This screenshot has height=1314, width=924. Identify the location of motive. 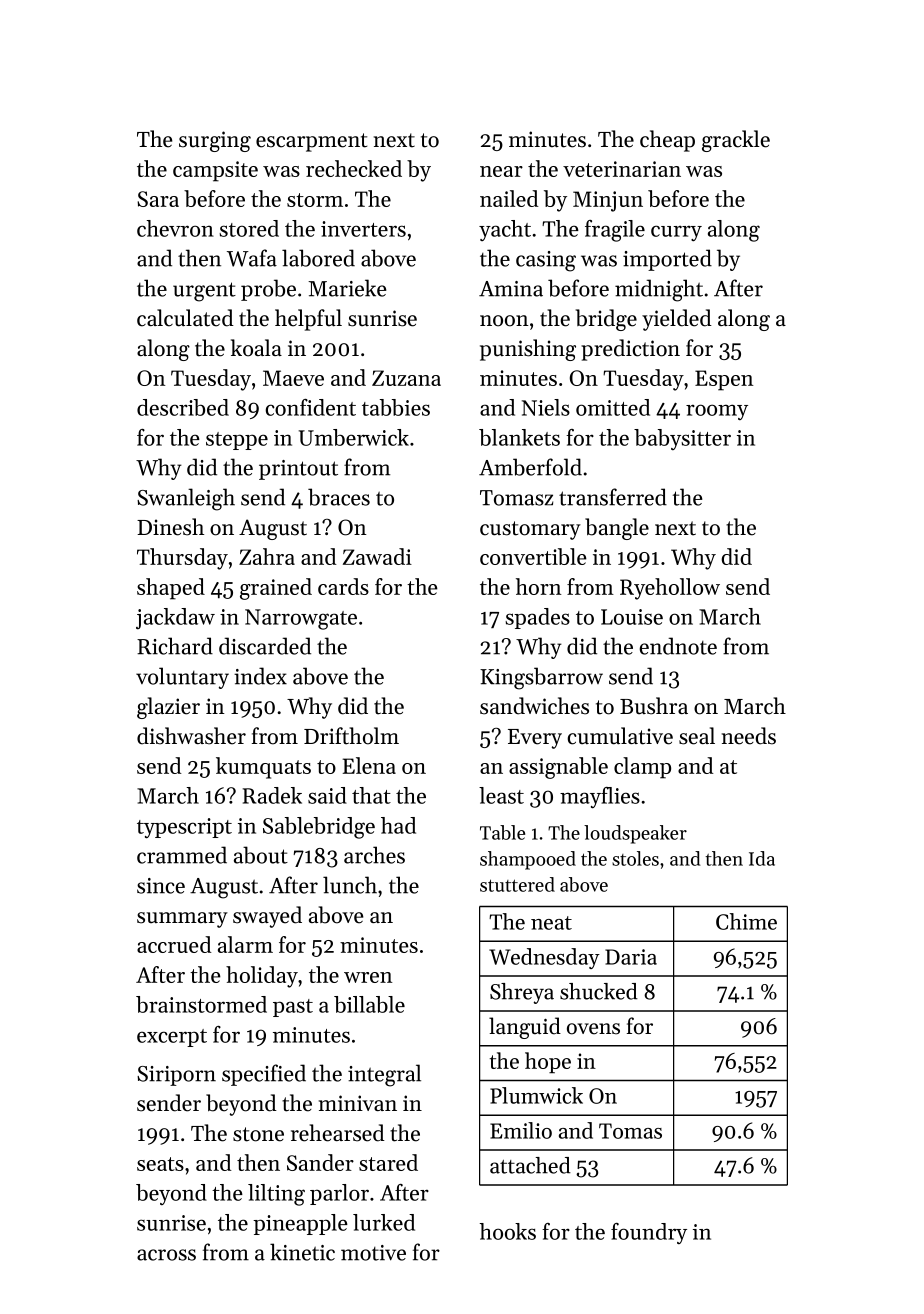
(373, 1253).
